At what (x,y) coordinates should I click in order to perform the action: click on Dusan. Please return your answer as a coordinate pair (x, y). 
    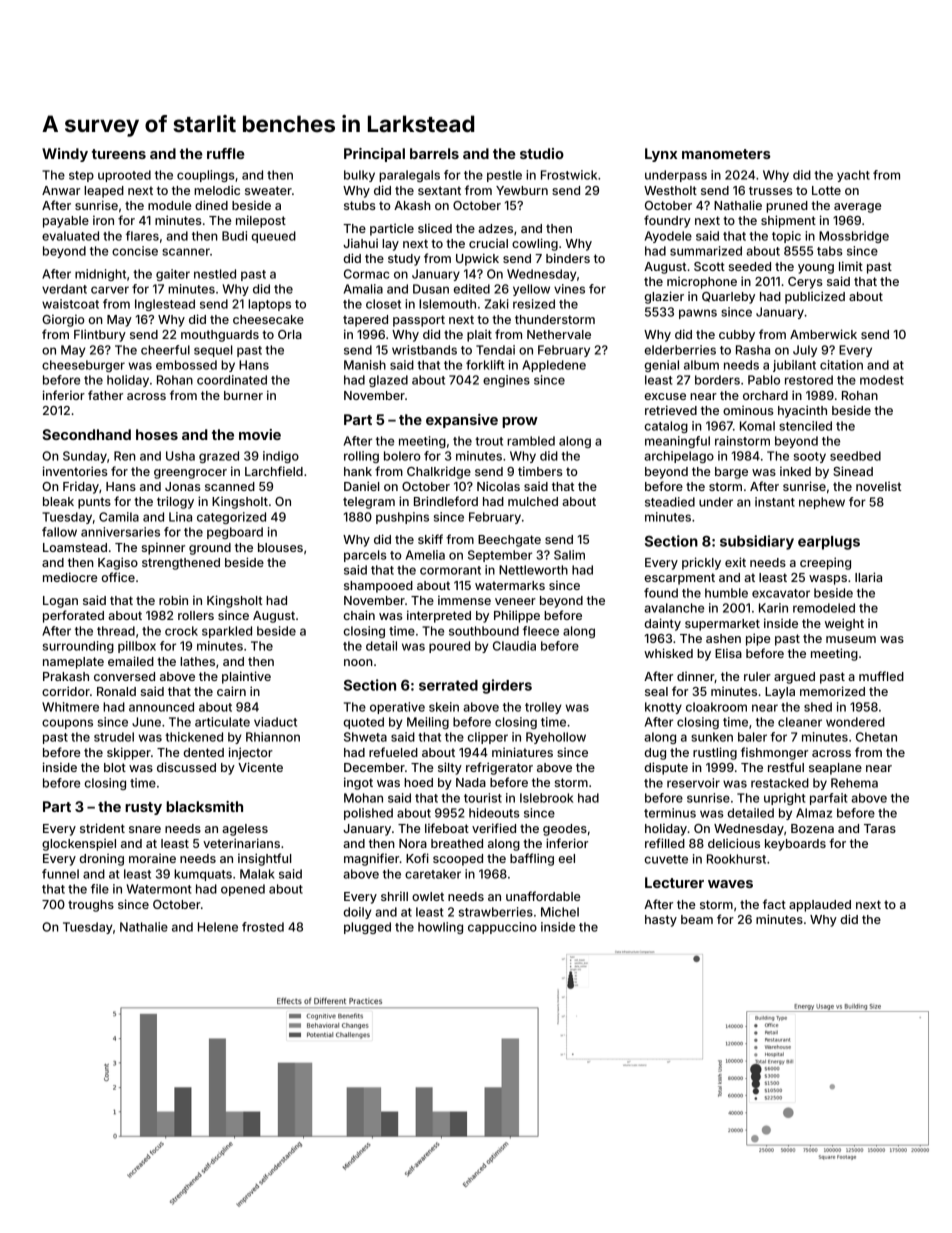
    Looking at the image, I should click on (431, 289).
